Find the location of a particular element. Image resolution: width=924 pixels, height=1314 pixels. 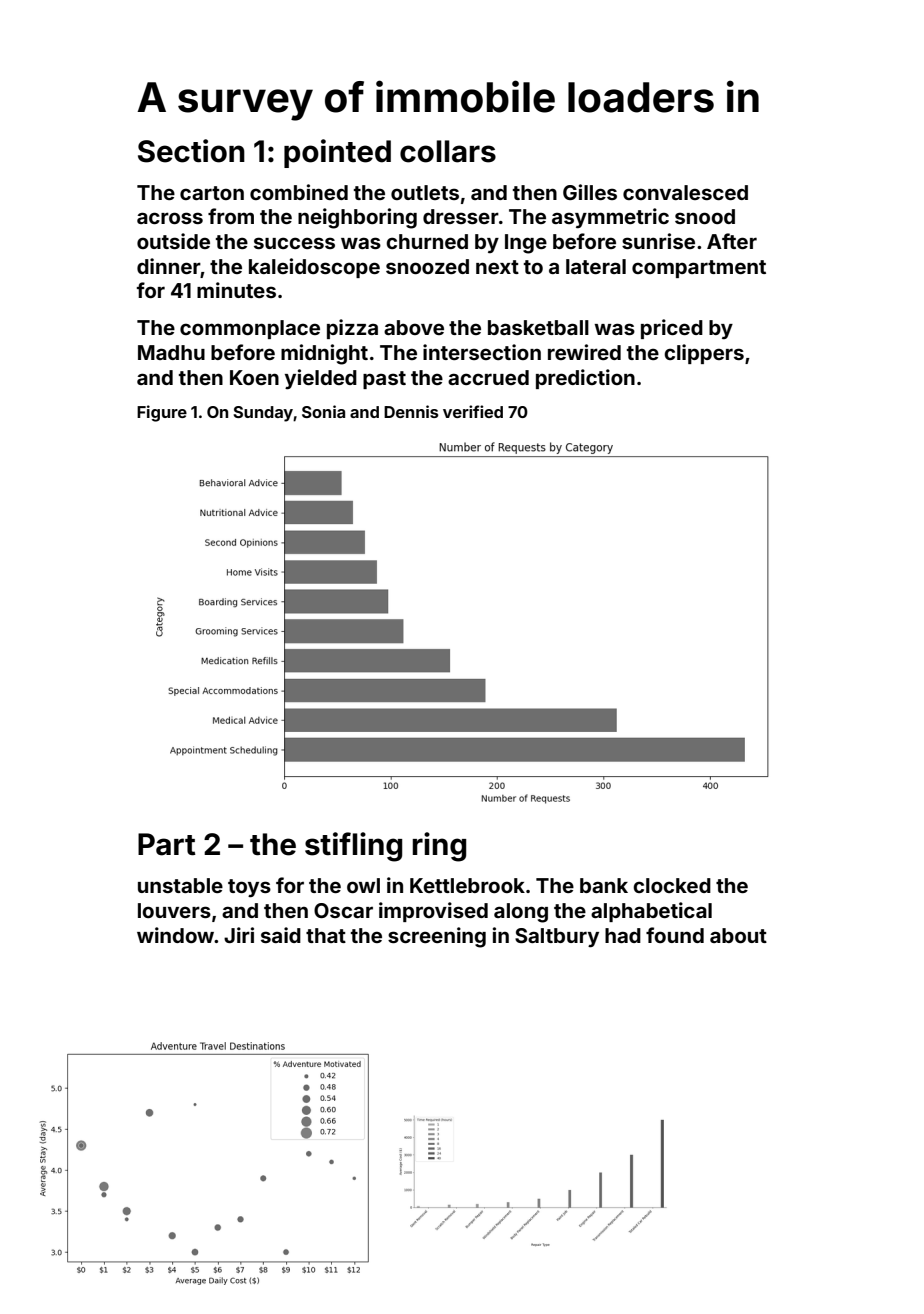

past is located at coordinates (384, 380).
